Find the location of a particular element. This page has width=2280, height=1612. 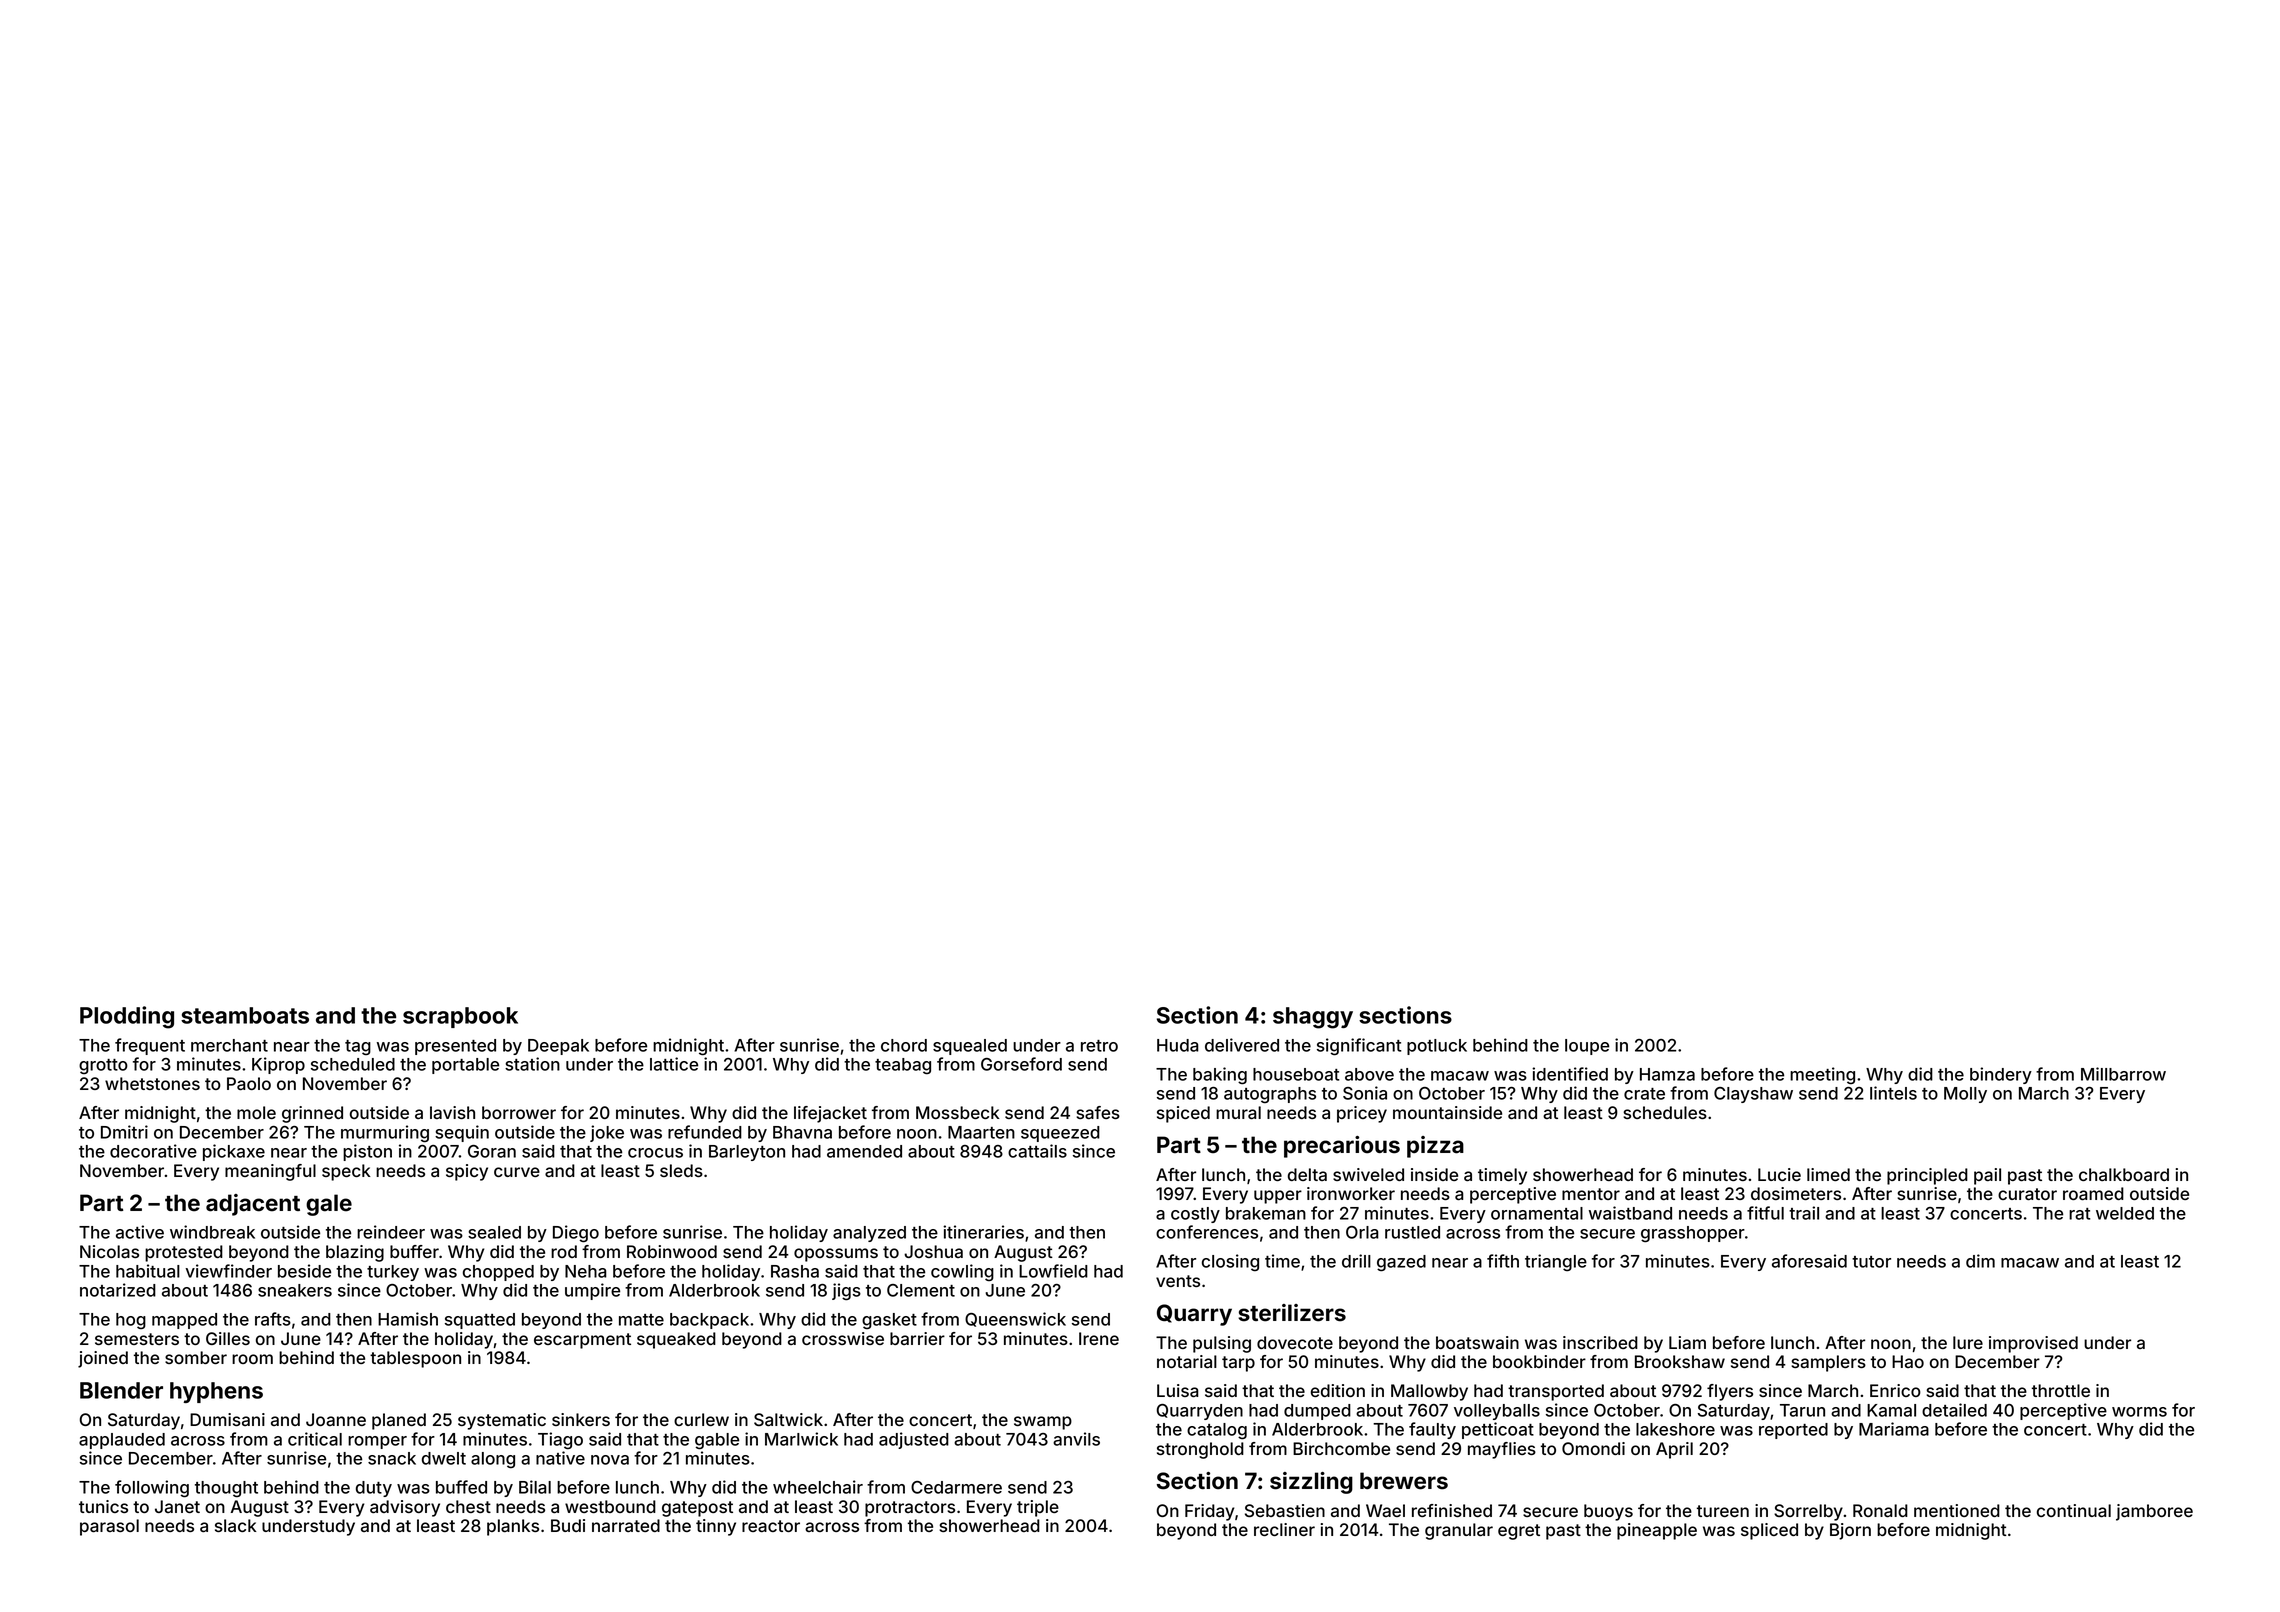

blazing is located at coordinates (355, 1253).
